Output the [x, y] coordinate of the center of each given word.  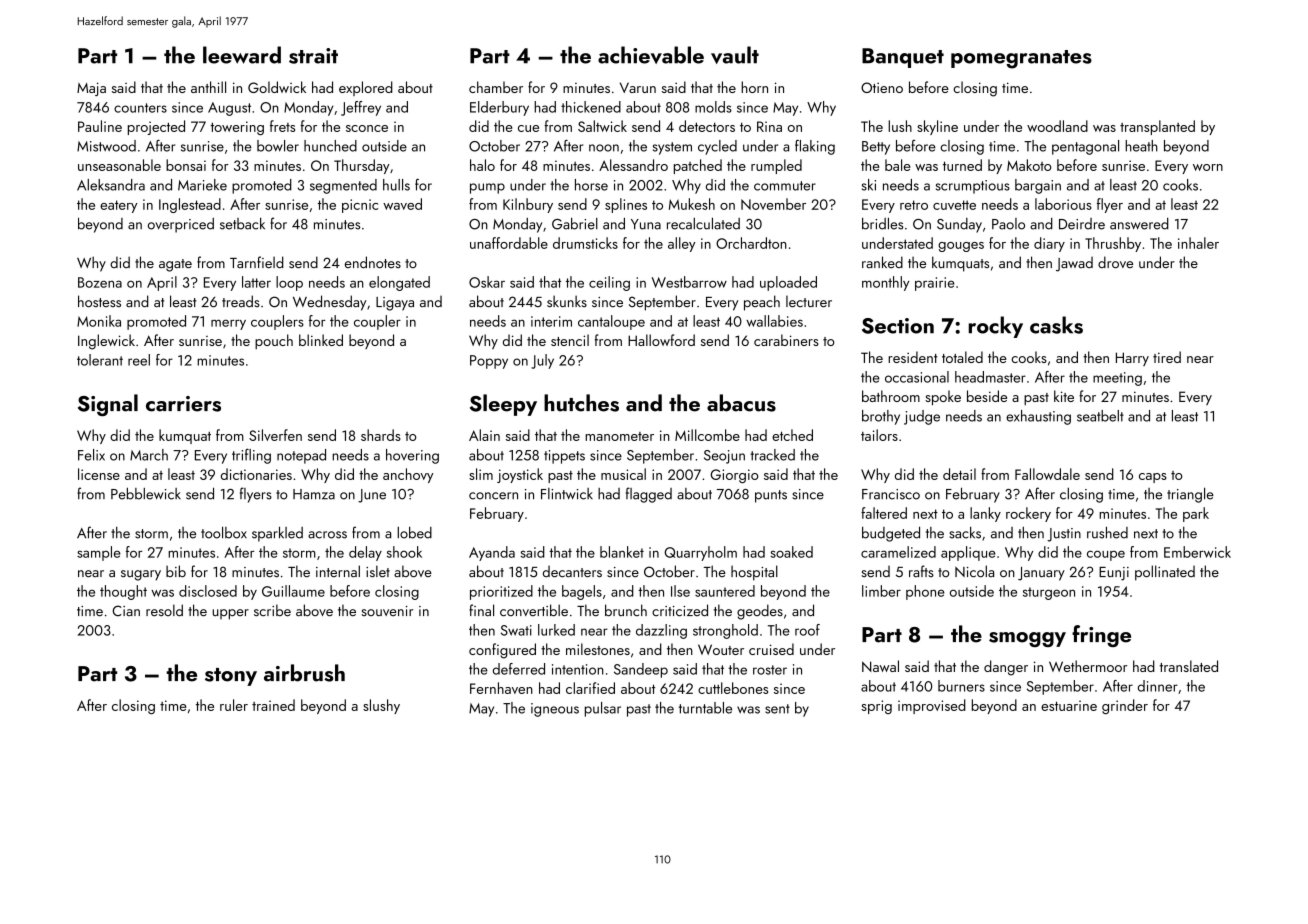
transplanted [1157, 127]
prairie [935, 284]
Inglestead [190, 205]
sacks [965, 532]
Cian [126, 610]
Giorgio [734, 476]
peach [762, 303]
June [372, 496]
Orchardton [751, 243]
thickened [591, 107]
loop [289, 283]
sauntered [725, 591]
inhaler [1198, 243]
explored [366, 88]
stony [231, 677]
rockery [1028, 514]
